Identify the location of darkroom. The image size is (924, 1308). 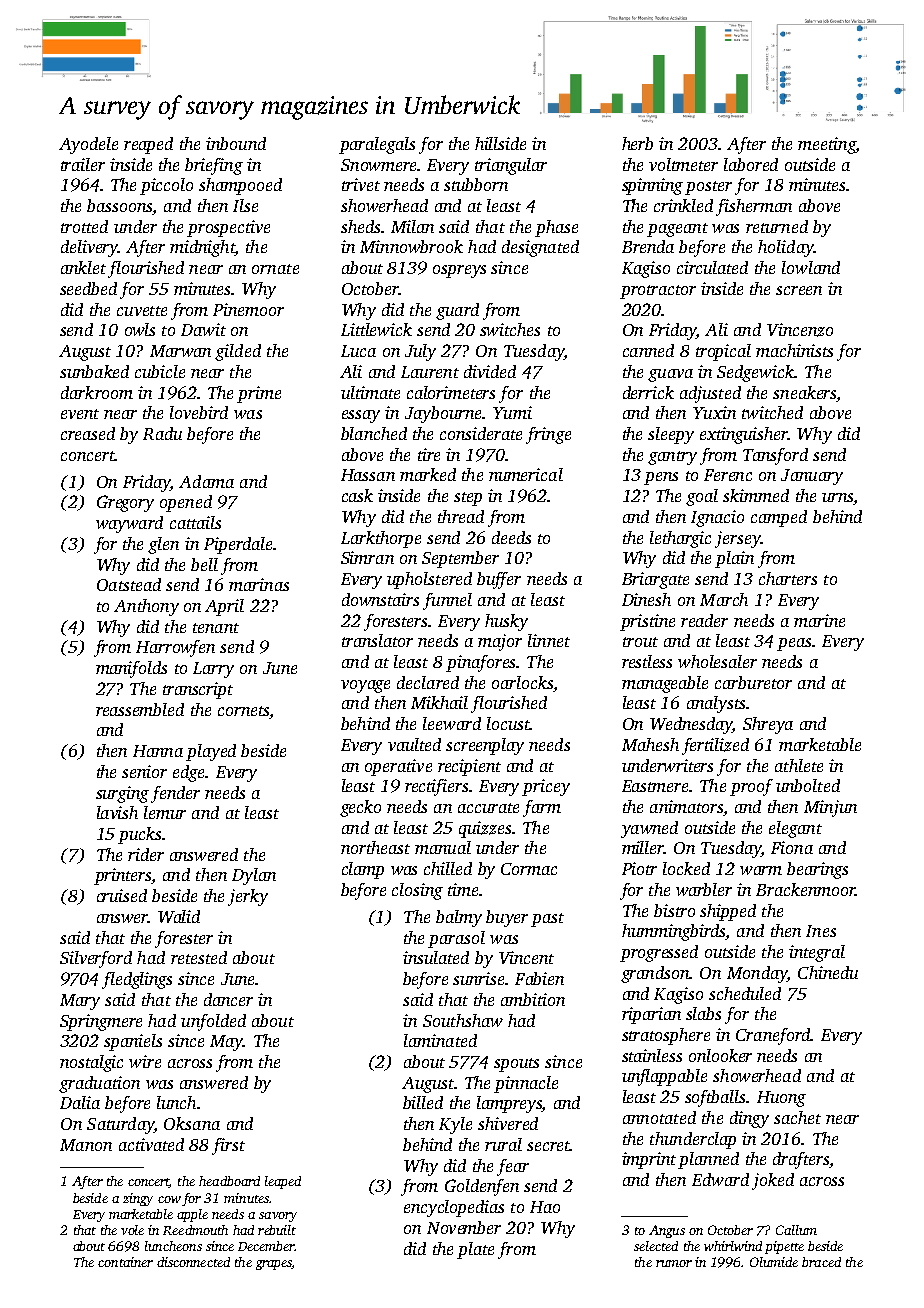
(97, 392).
